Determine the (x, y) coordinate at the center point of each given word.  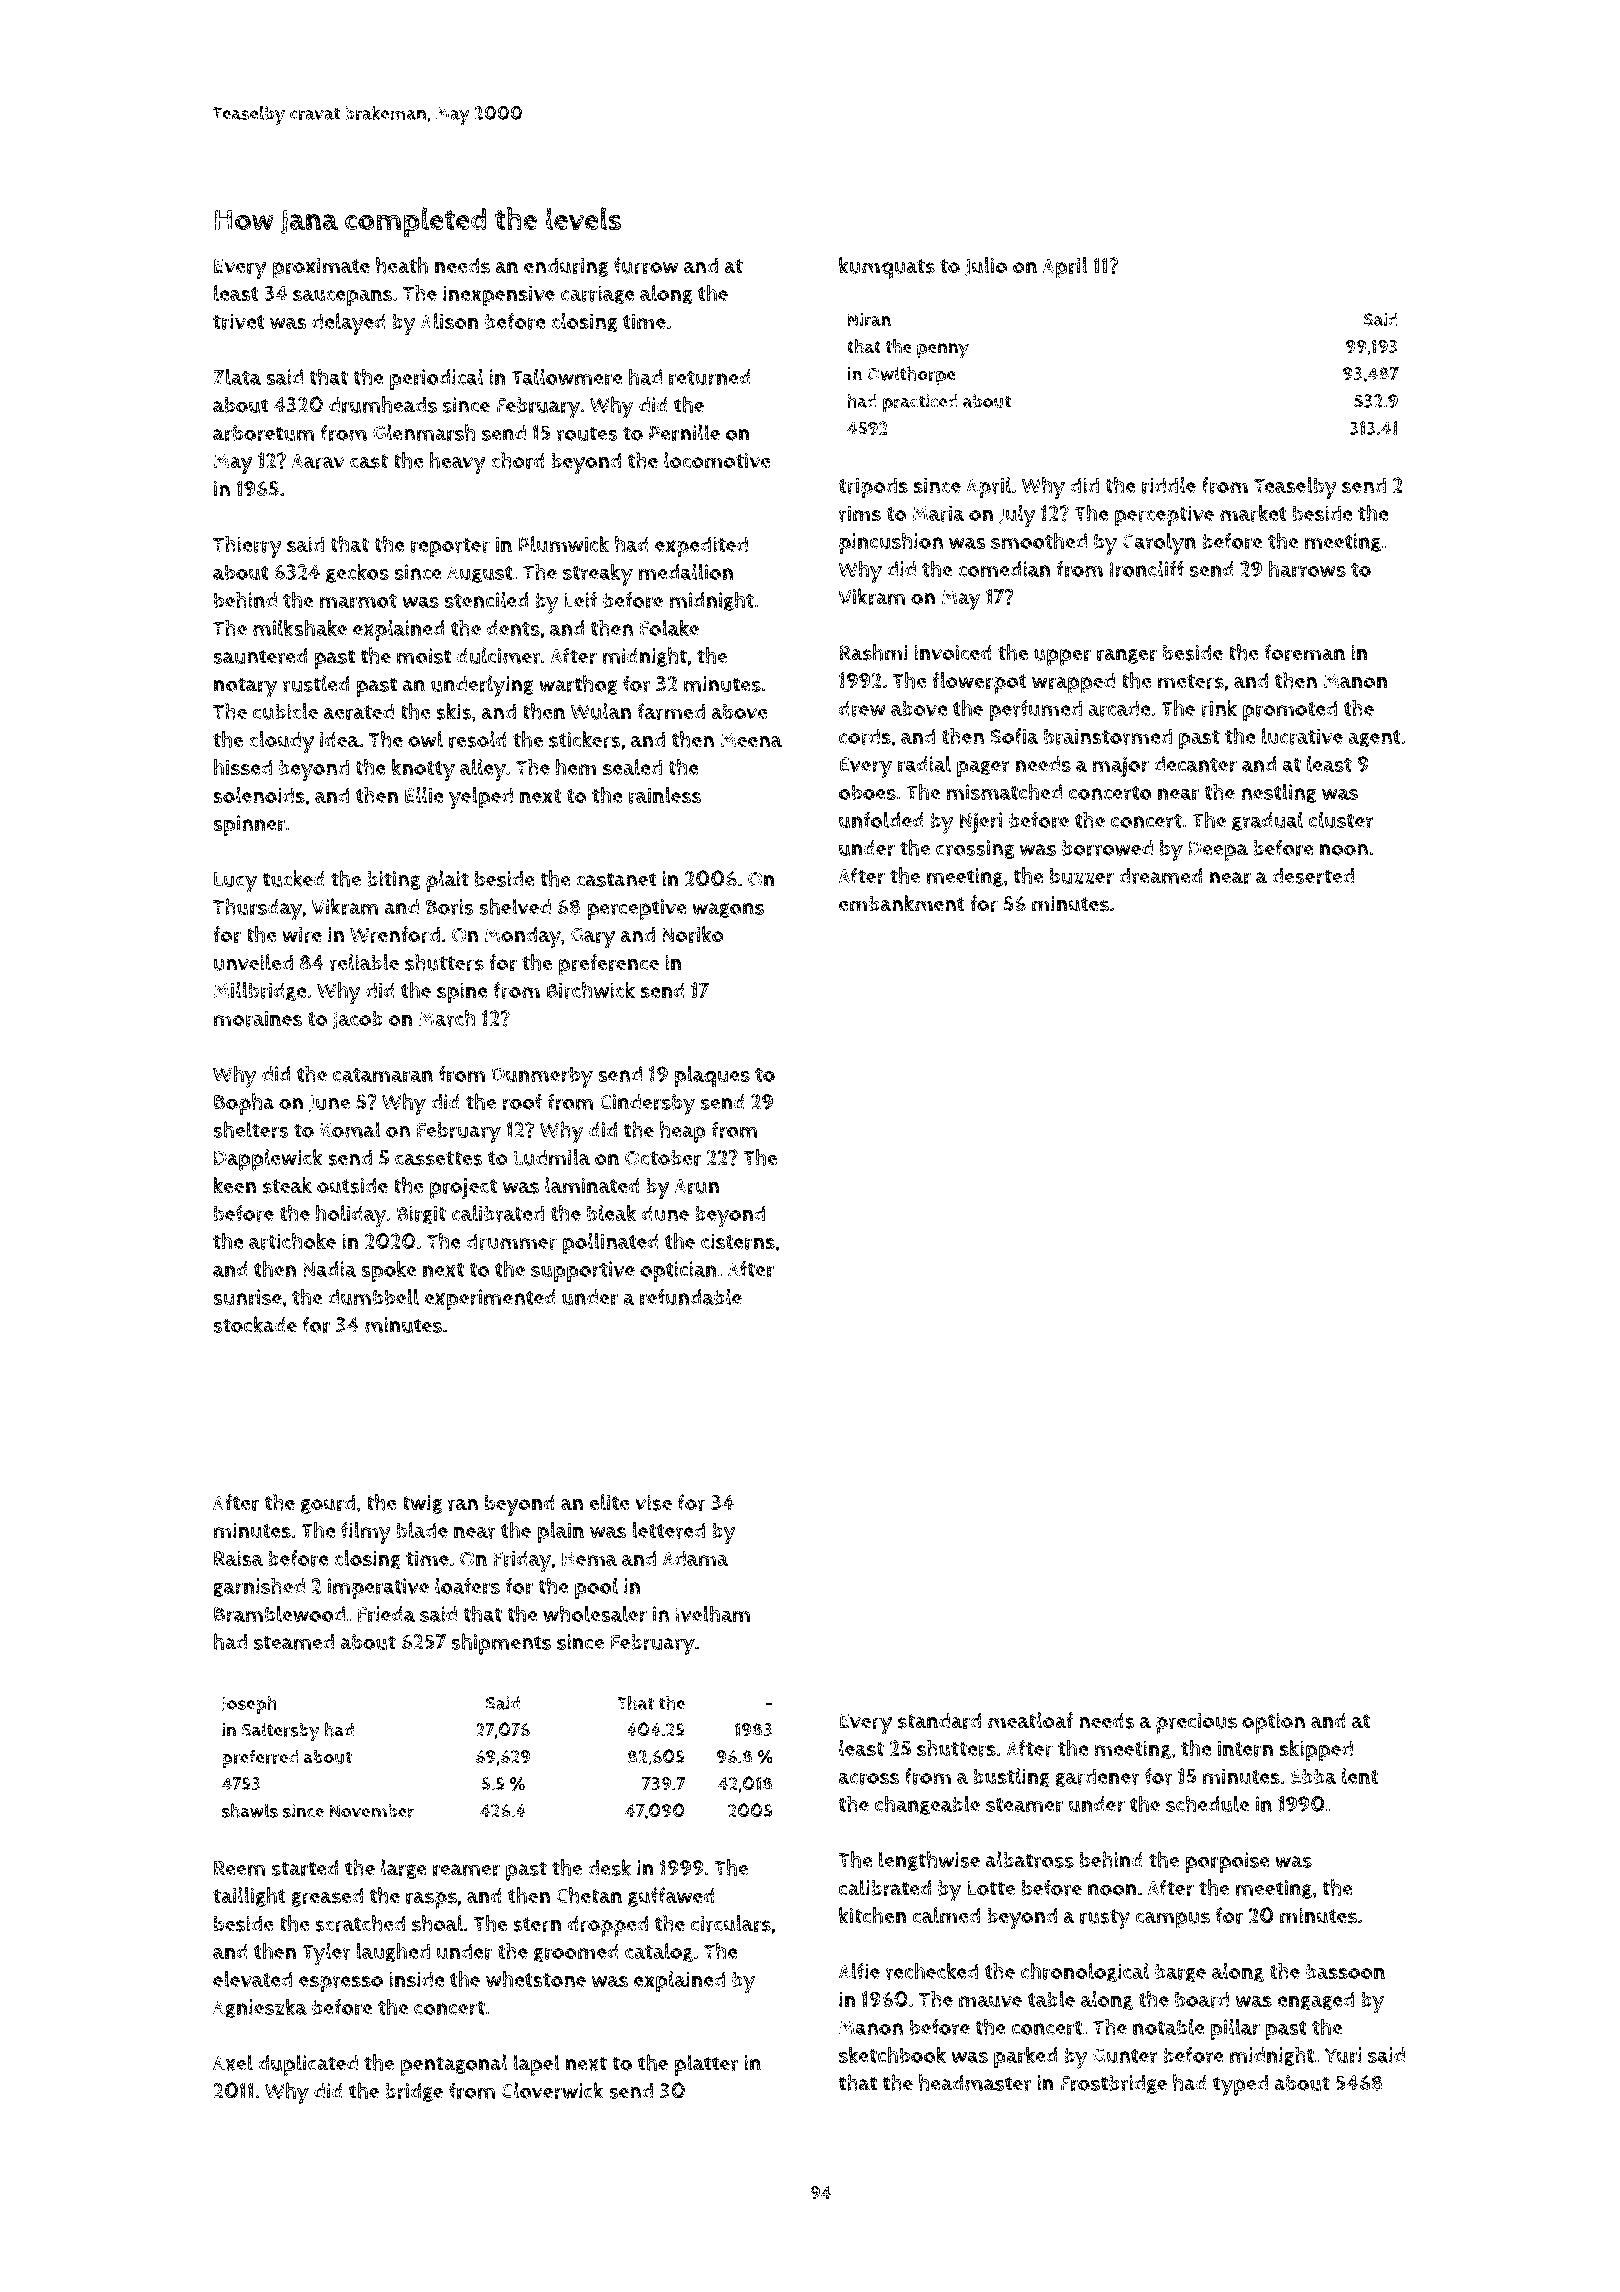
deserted (1313, 876)
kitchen (873, 1915)
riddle (1169, 485)
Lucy (235, 882)
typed (1240, 2086)
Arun (697, 1186)
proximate (321, 268)
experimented (490, 1299)
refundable (691, 1297)
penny (943, 351)
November (372, 1811)
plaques (712, 1077)
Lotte (991, 1888)
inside (416, 1979)
